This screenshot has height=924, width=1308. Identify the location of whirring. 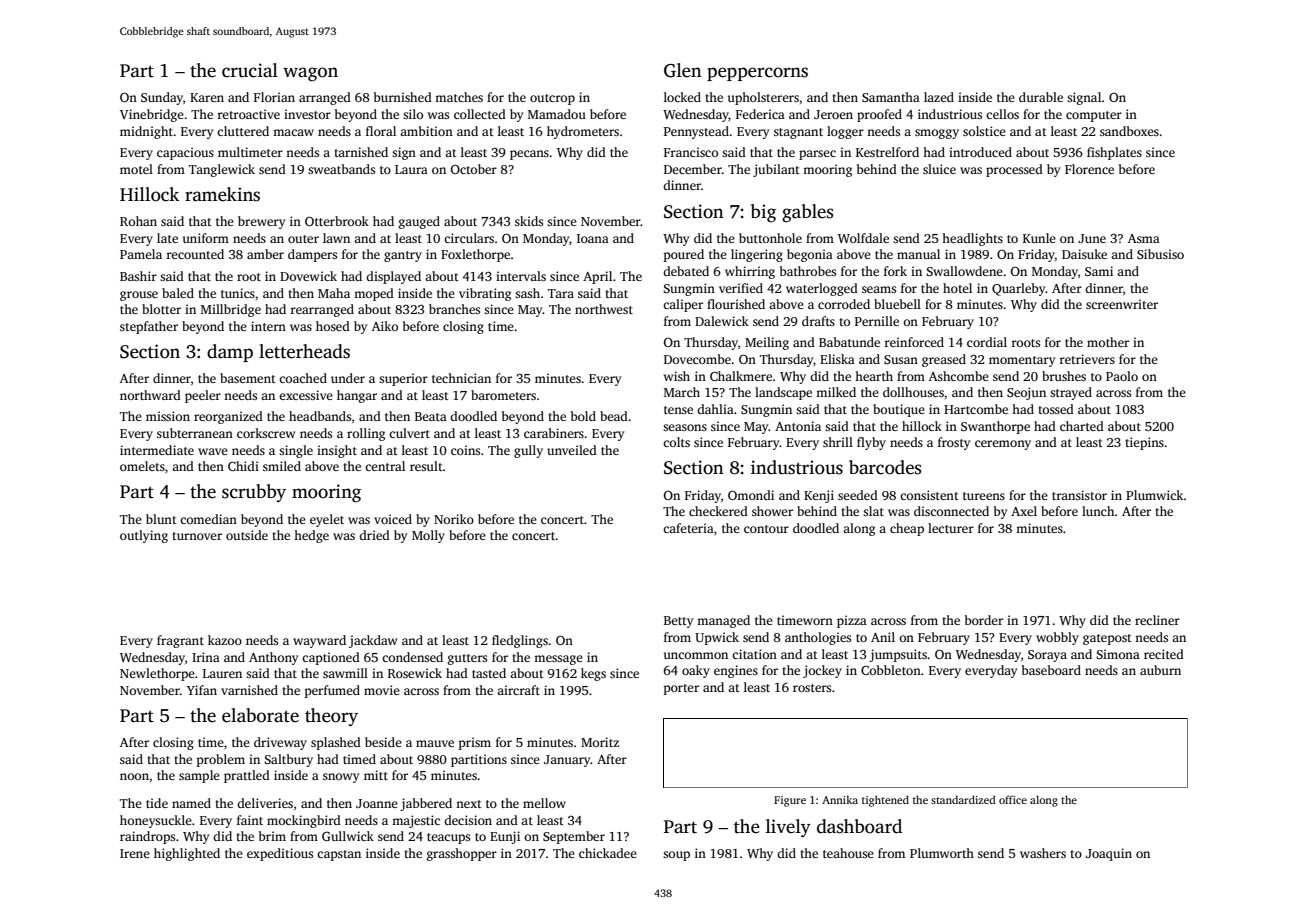
(750, 272).
